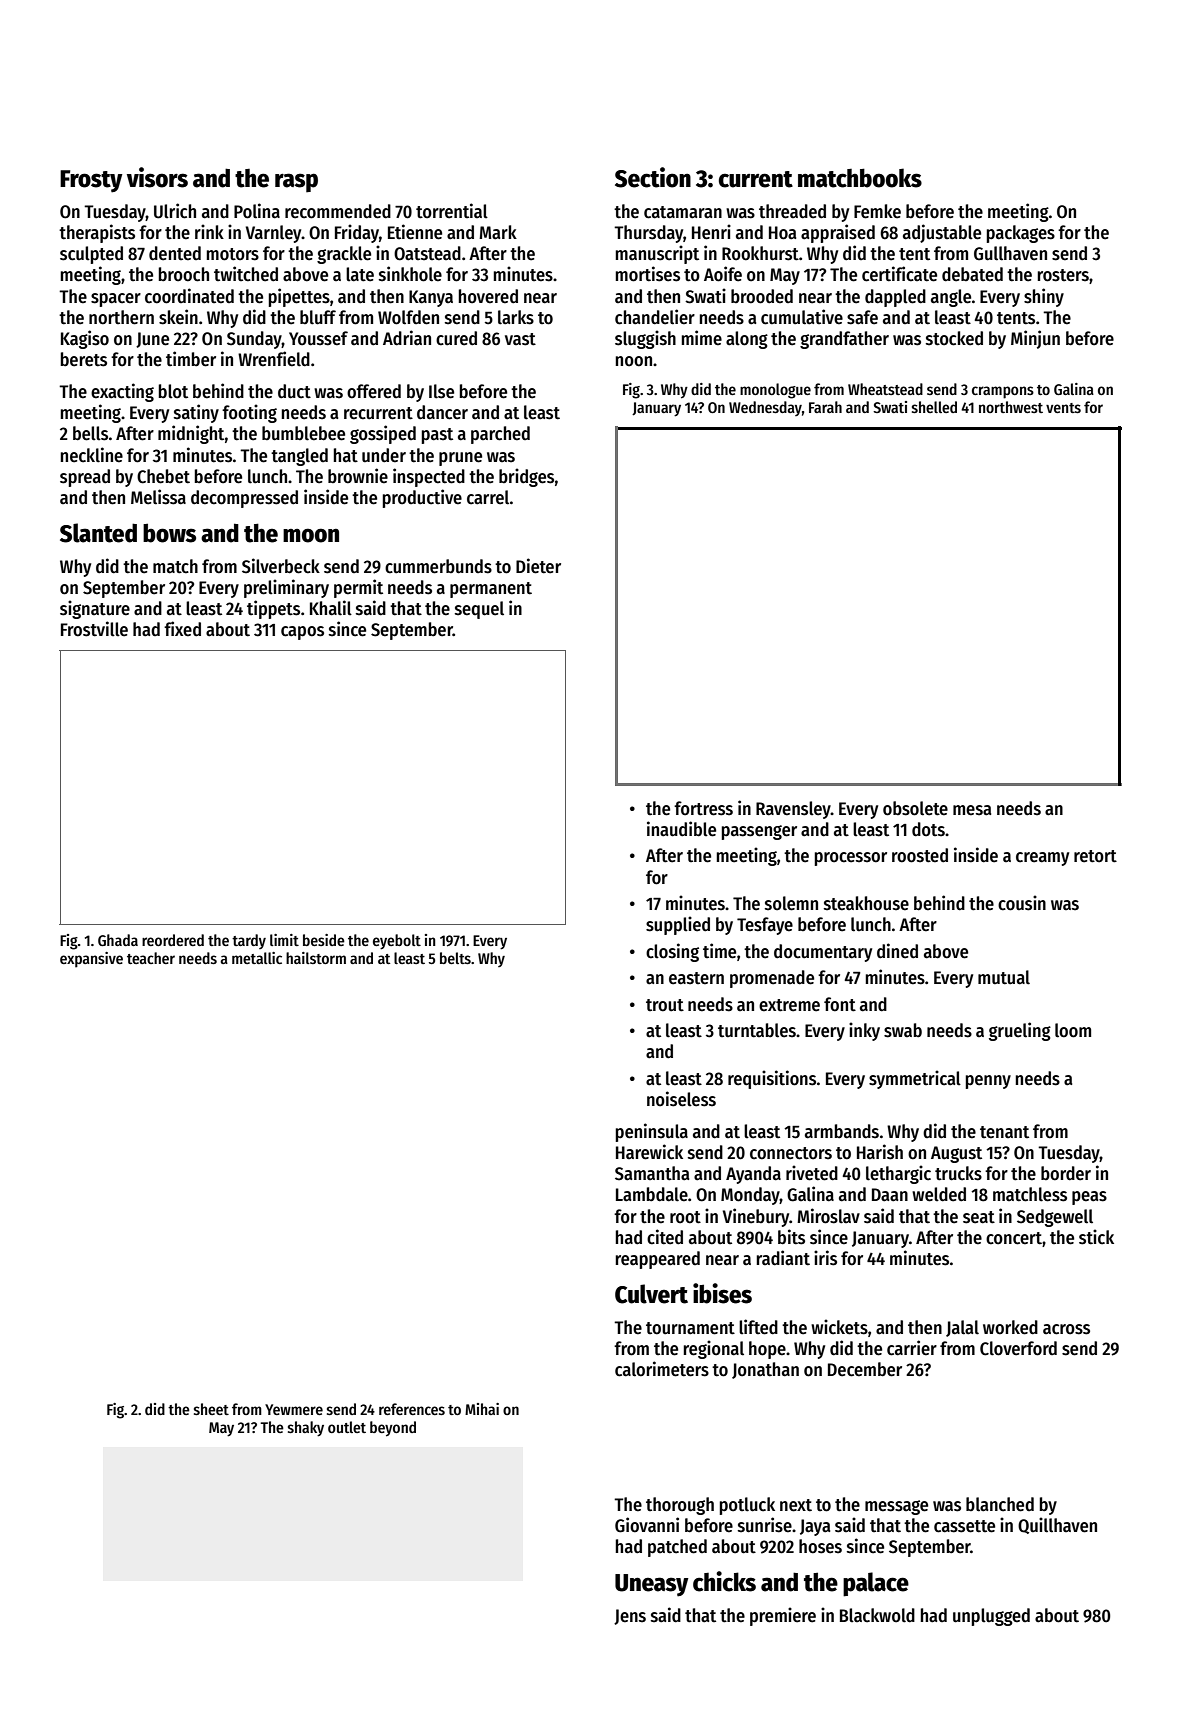 Image resolution: width=1181 pixels, height=1711 pixels. What do you see at coordinates (257, 958) in the screenshot?
I see `metallic` at bounding box center [257, 958].
